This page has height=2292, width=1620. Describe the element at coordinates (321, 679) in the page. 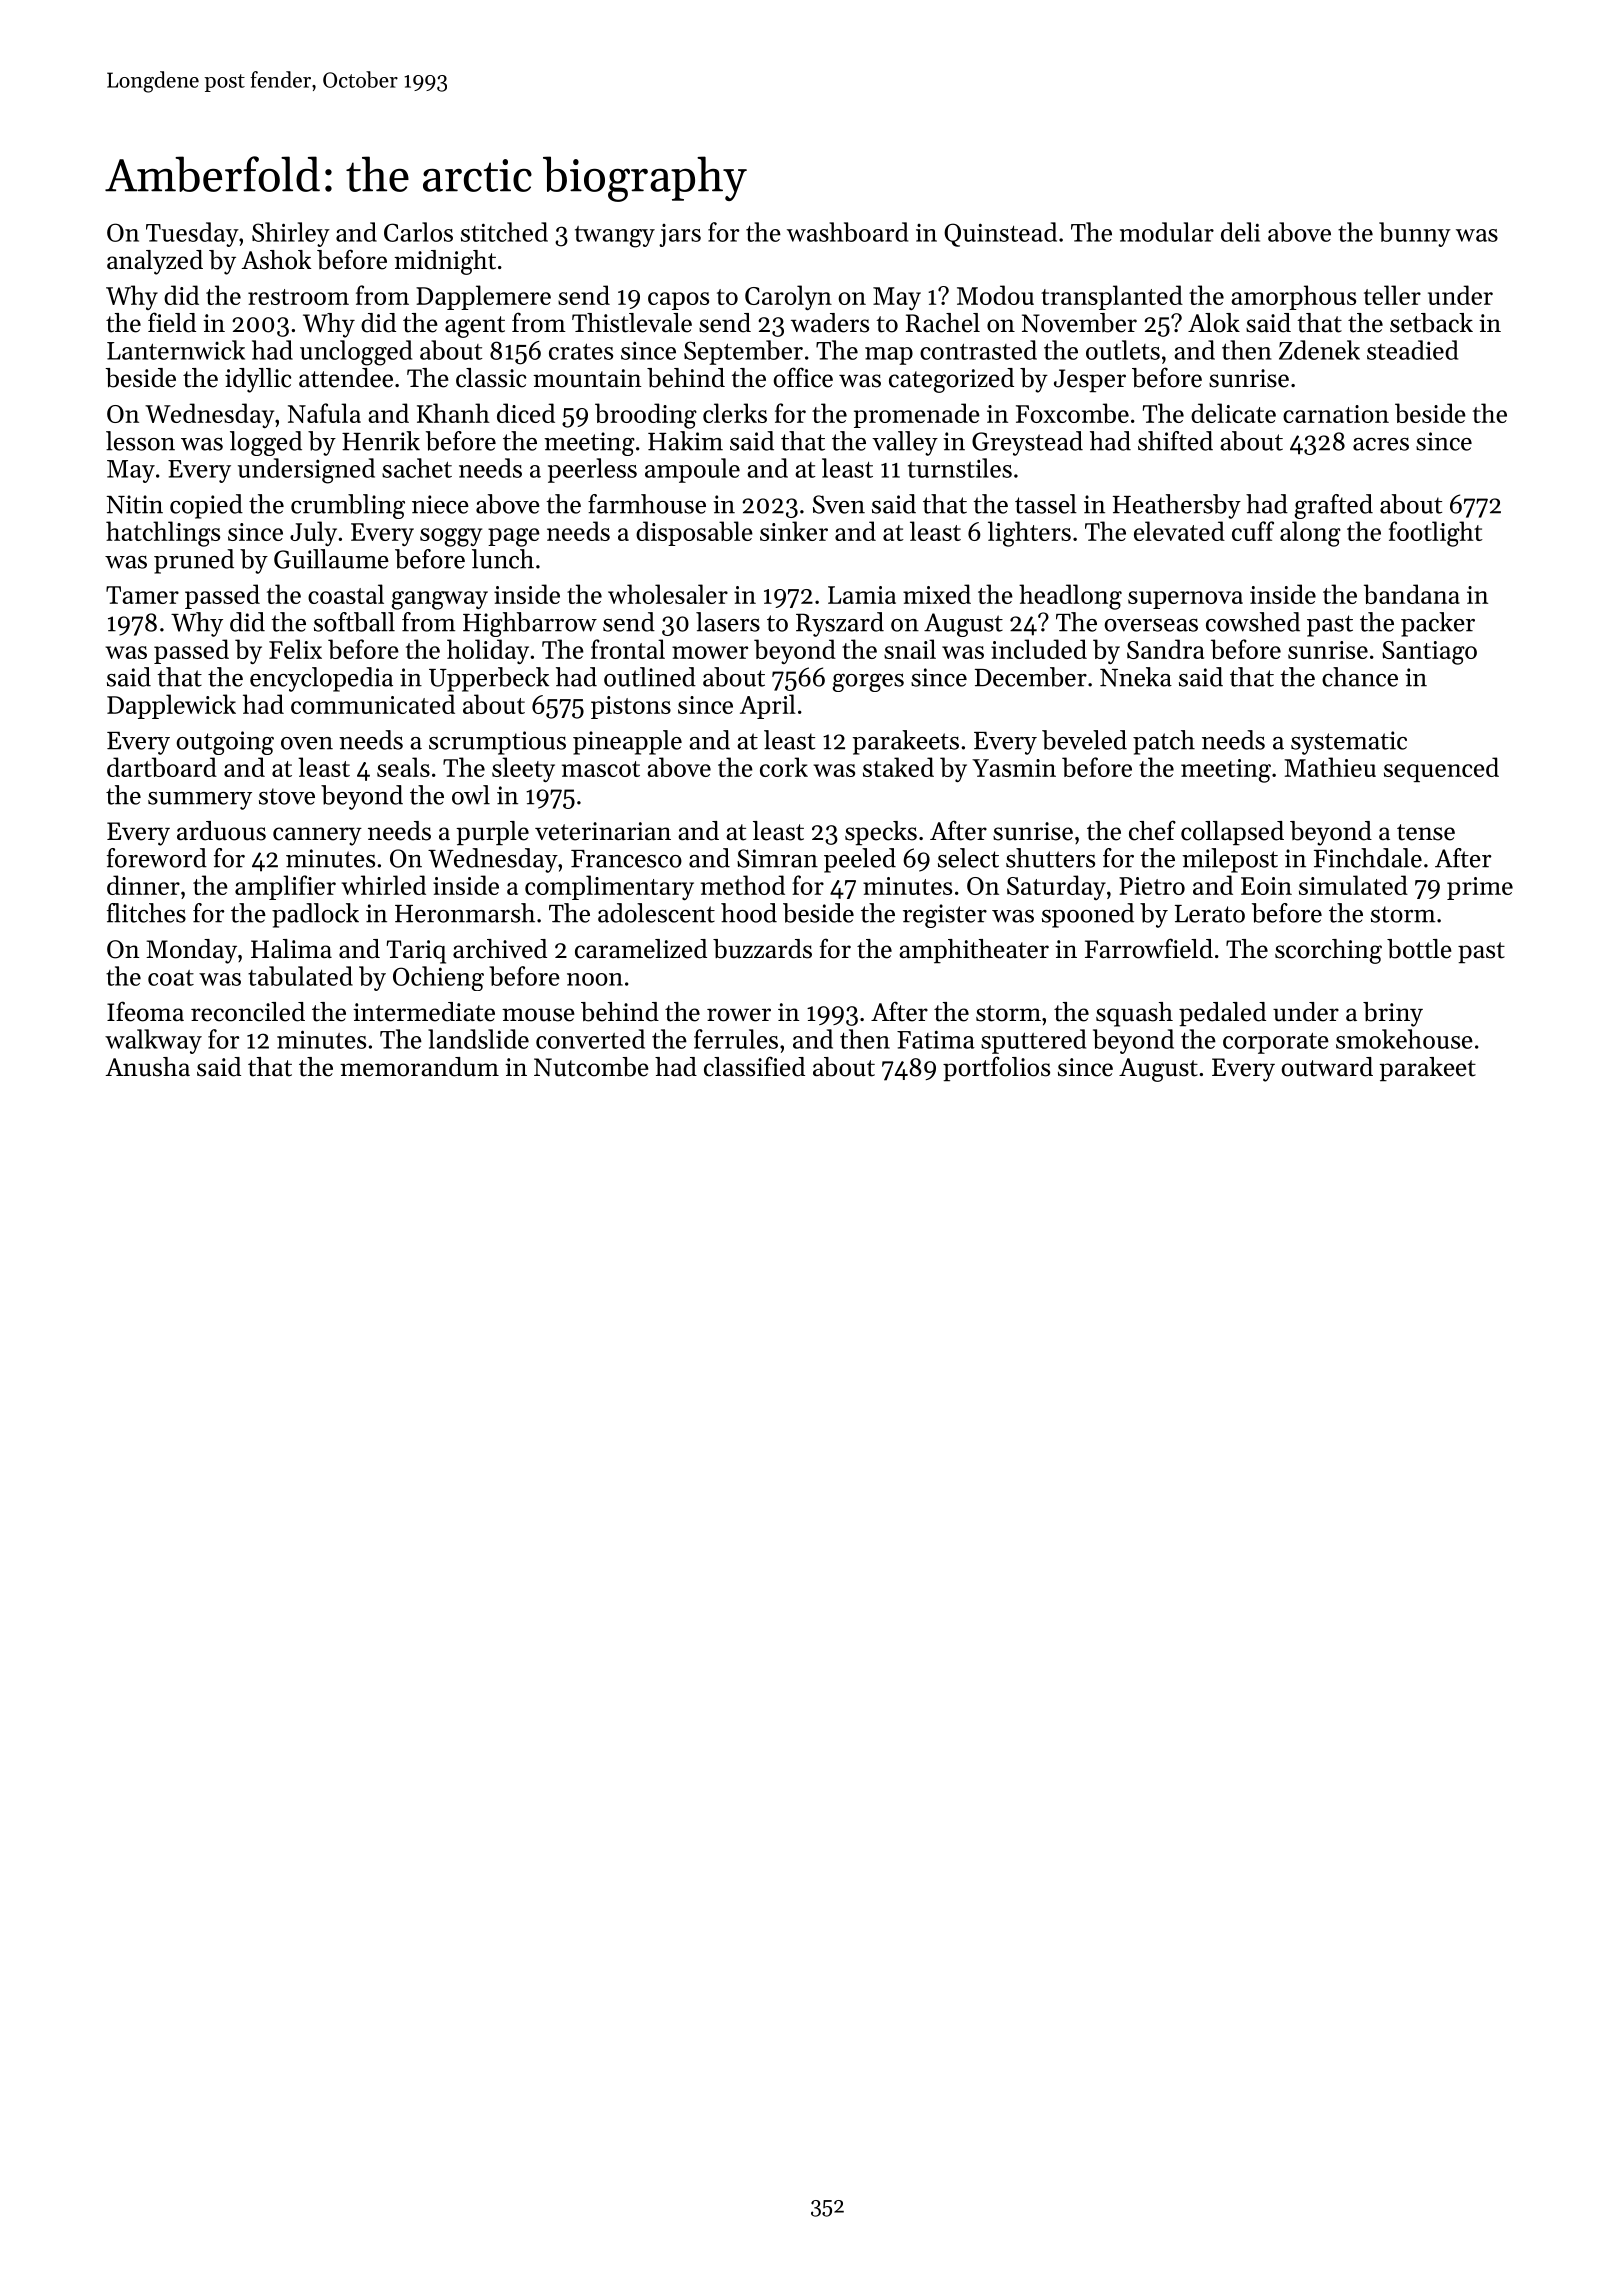

I see `encyclopedia` at that location.
